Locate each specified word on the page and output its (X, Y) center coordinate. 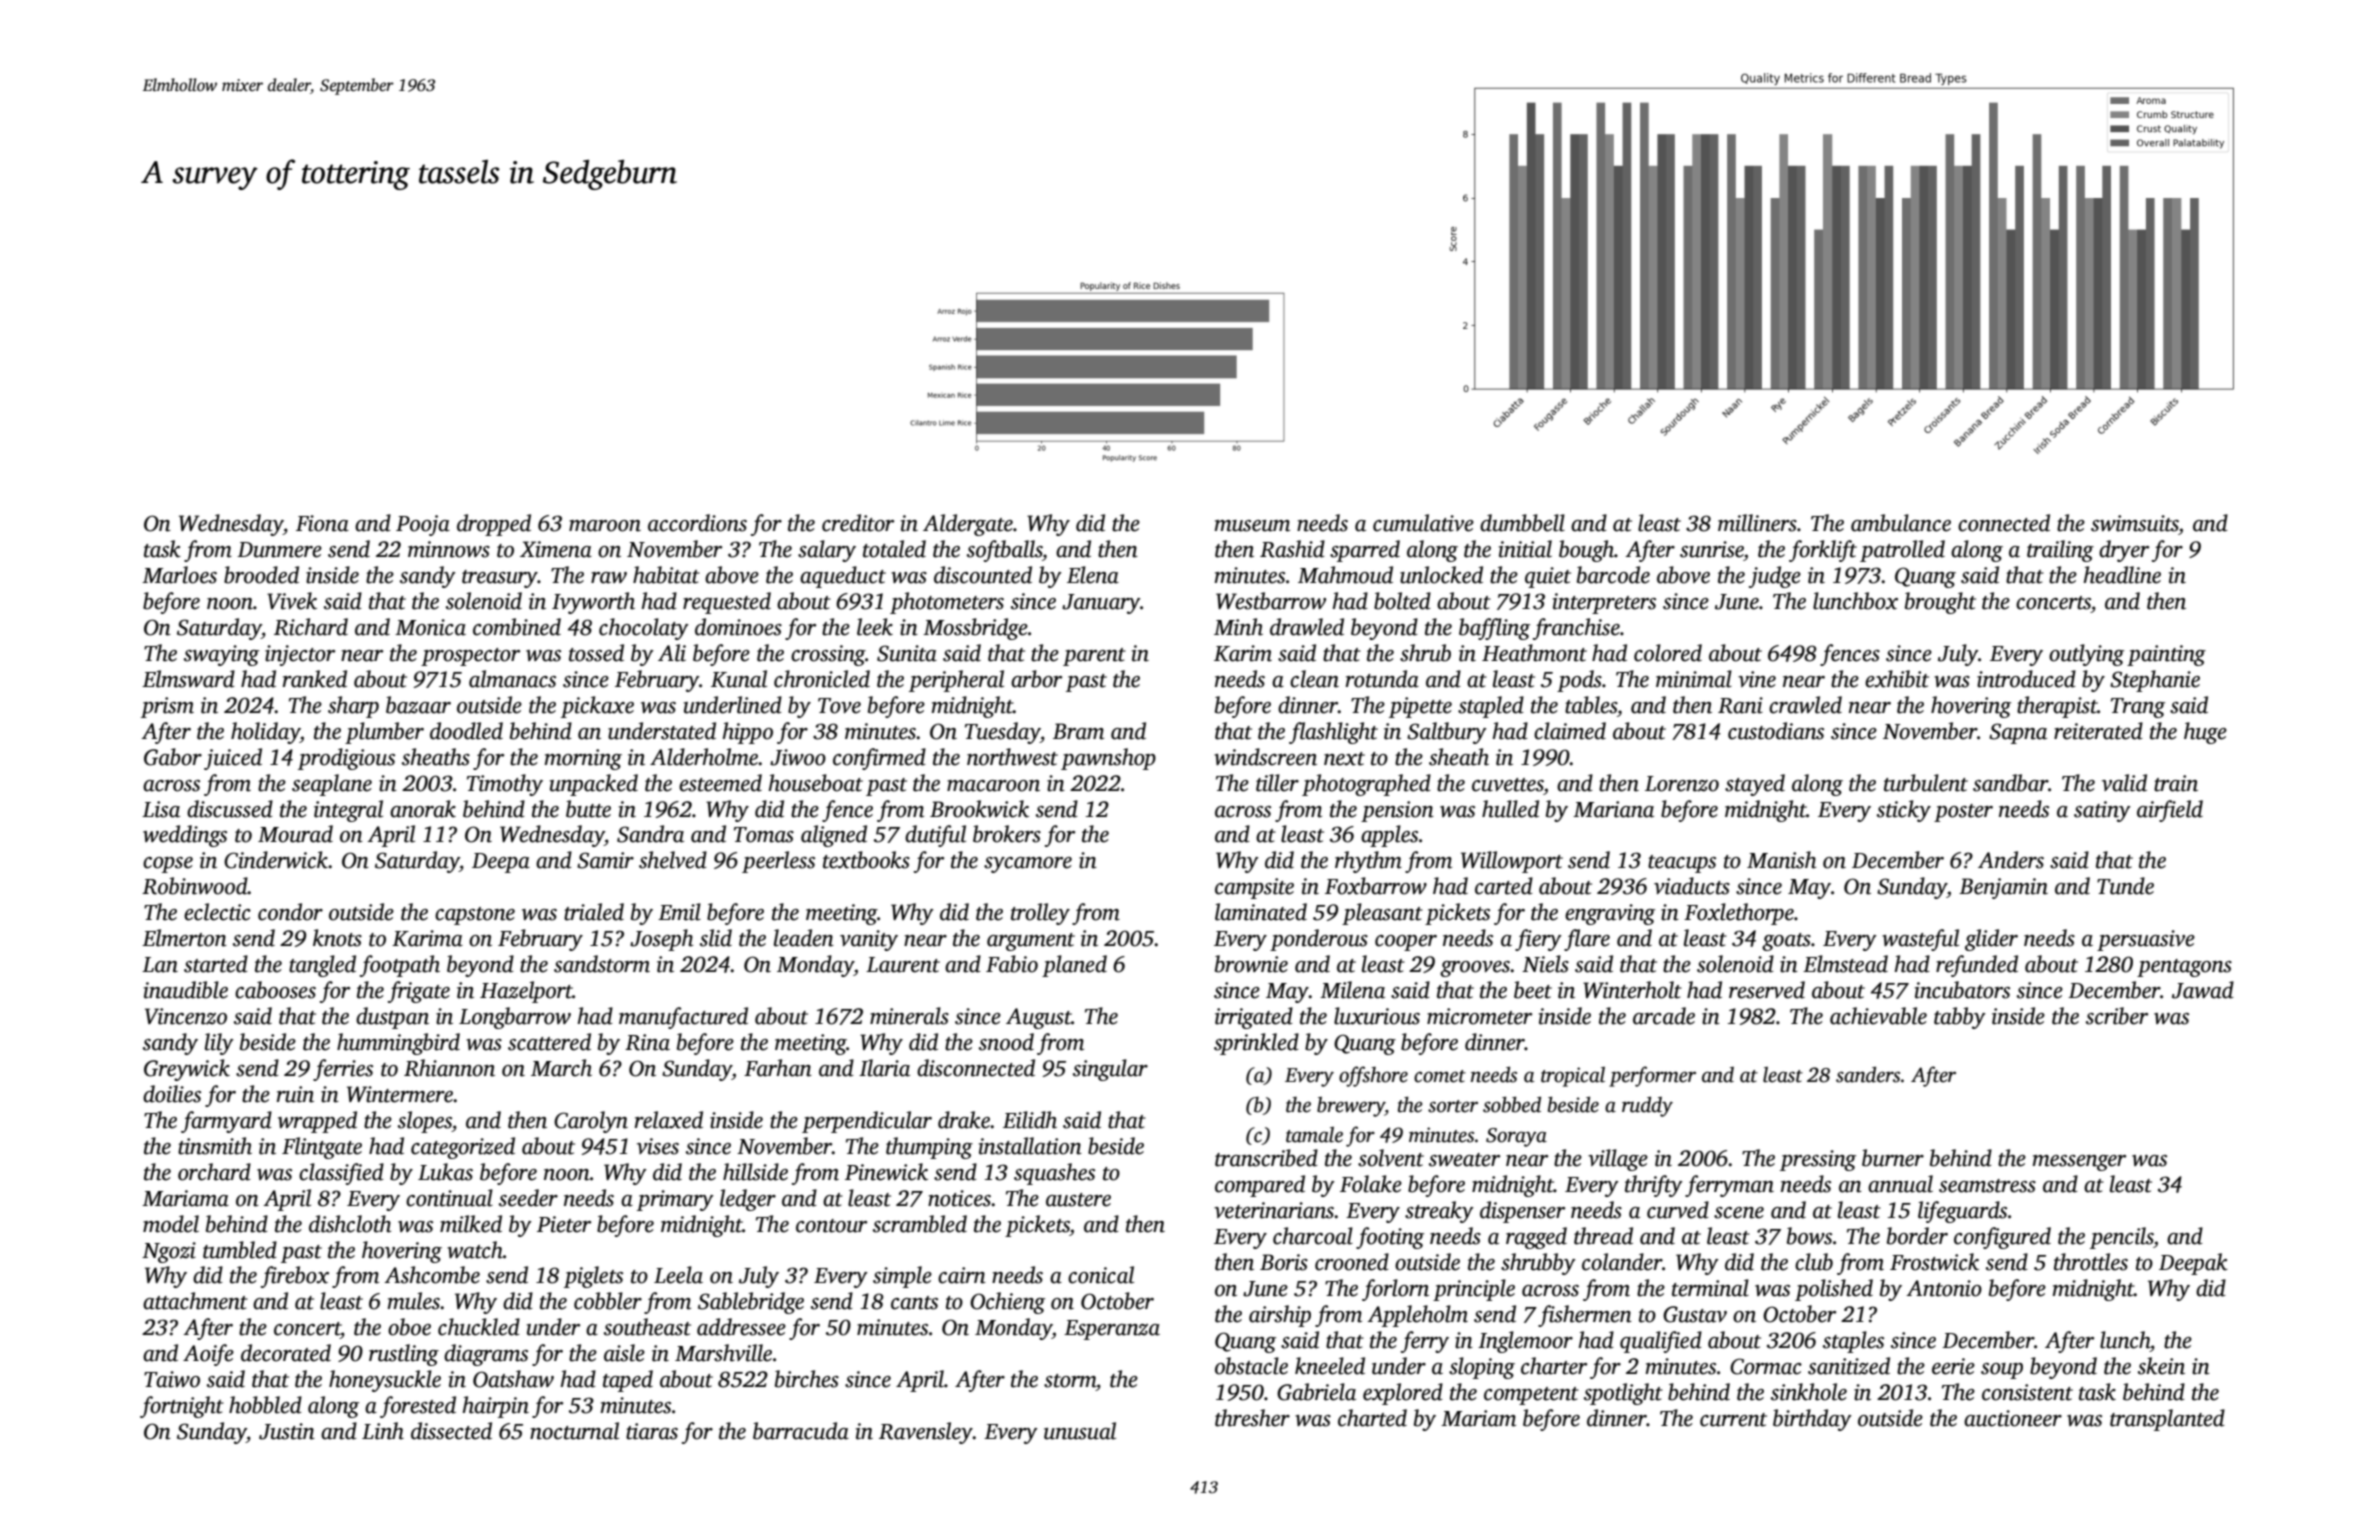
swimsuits (2135, 523)
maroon (605, 526)
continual (449, 1198)
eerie (1953, 1366)
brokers (1007, 834)
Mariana (1613, 809)
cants (914, 1303)
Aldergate (968, 525)
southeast (647, 1327)
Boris (1284, 1262)
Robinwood (195, 886)
